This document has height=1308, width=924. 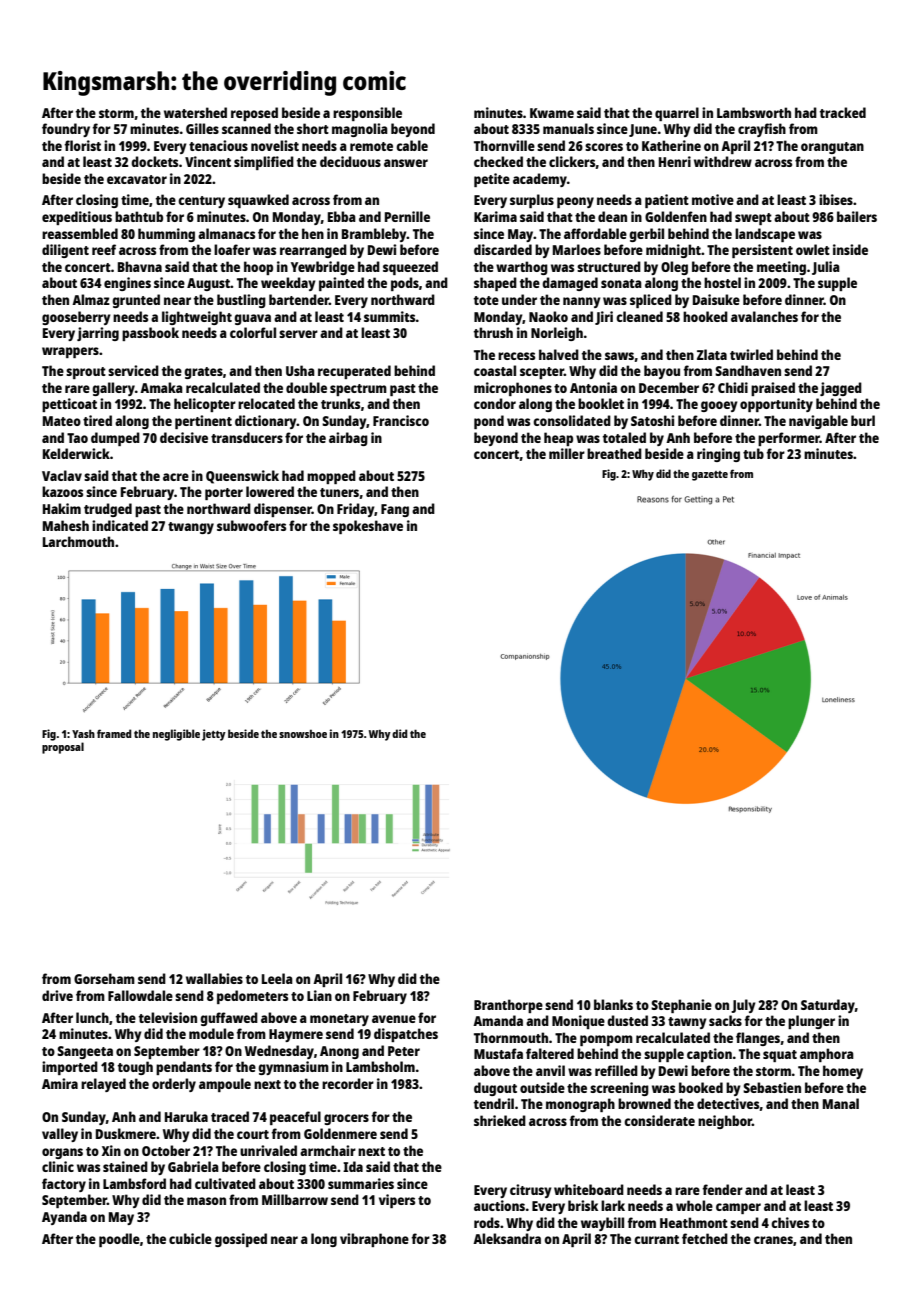 I want to click on vibraphone, so click(x=374, y=1240).
